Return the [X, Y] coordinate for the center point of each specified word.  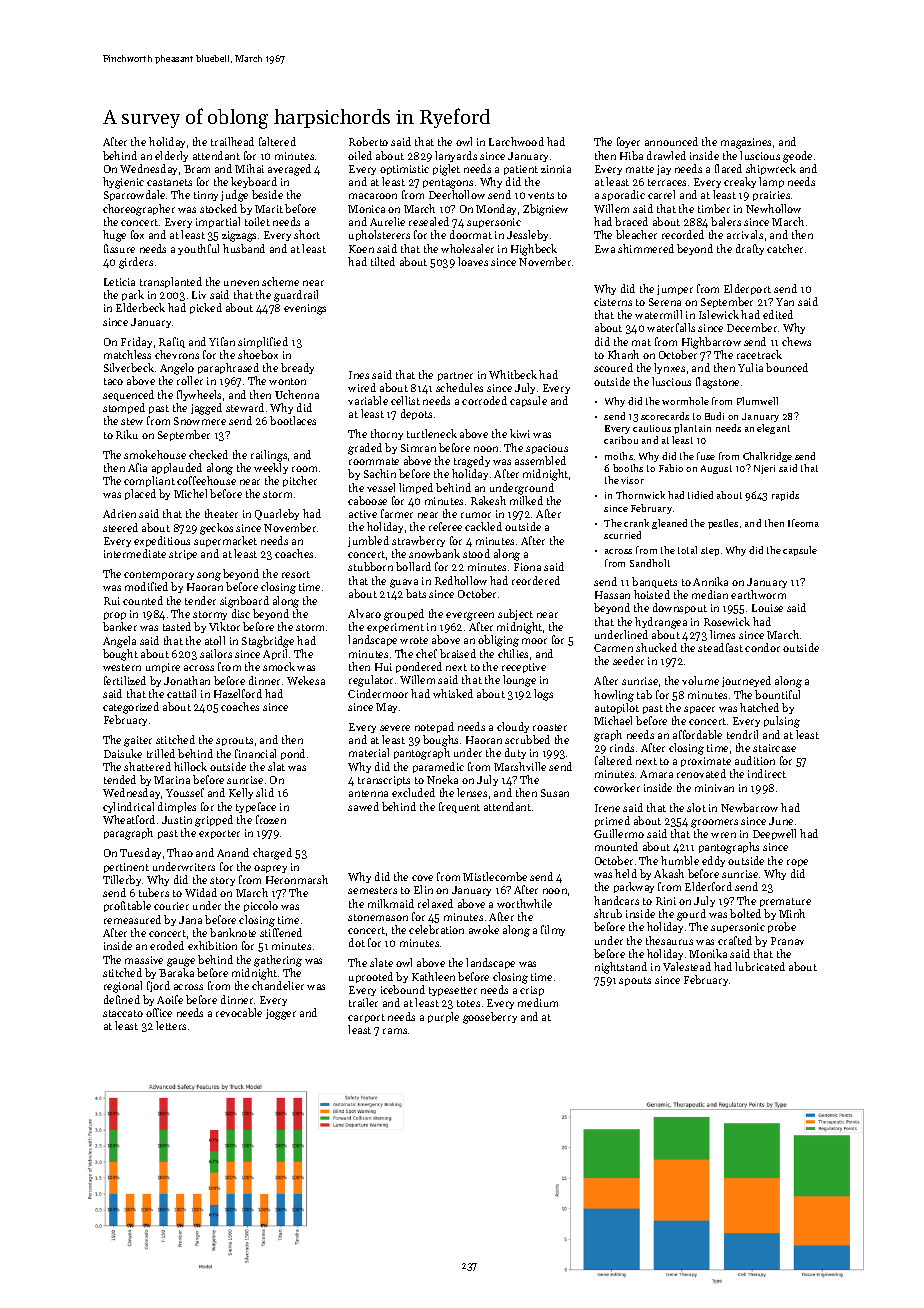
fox [137, 234]
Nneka [442, 779]
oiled [360, 155]
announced [671, 141]
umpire [163, 668]
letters [171, 1025]
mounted [616, 846]
